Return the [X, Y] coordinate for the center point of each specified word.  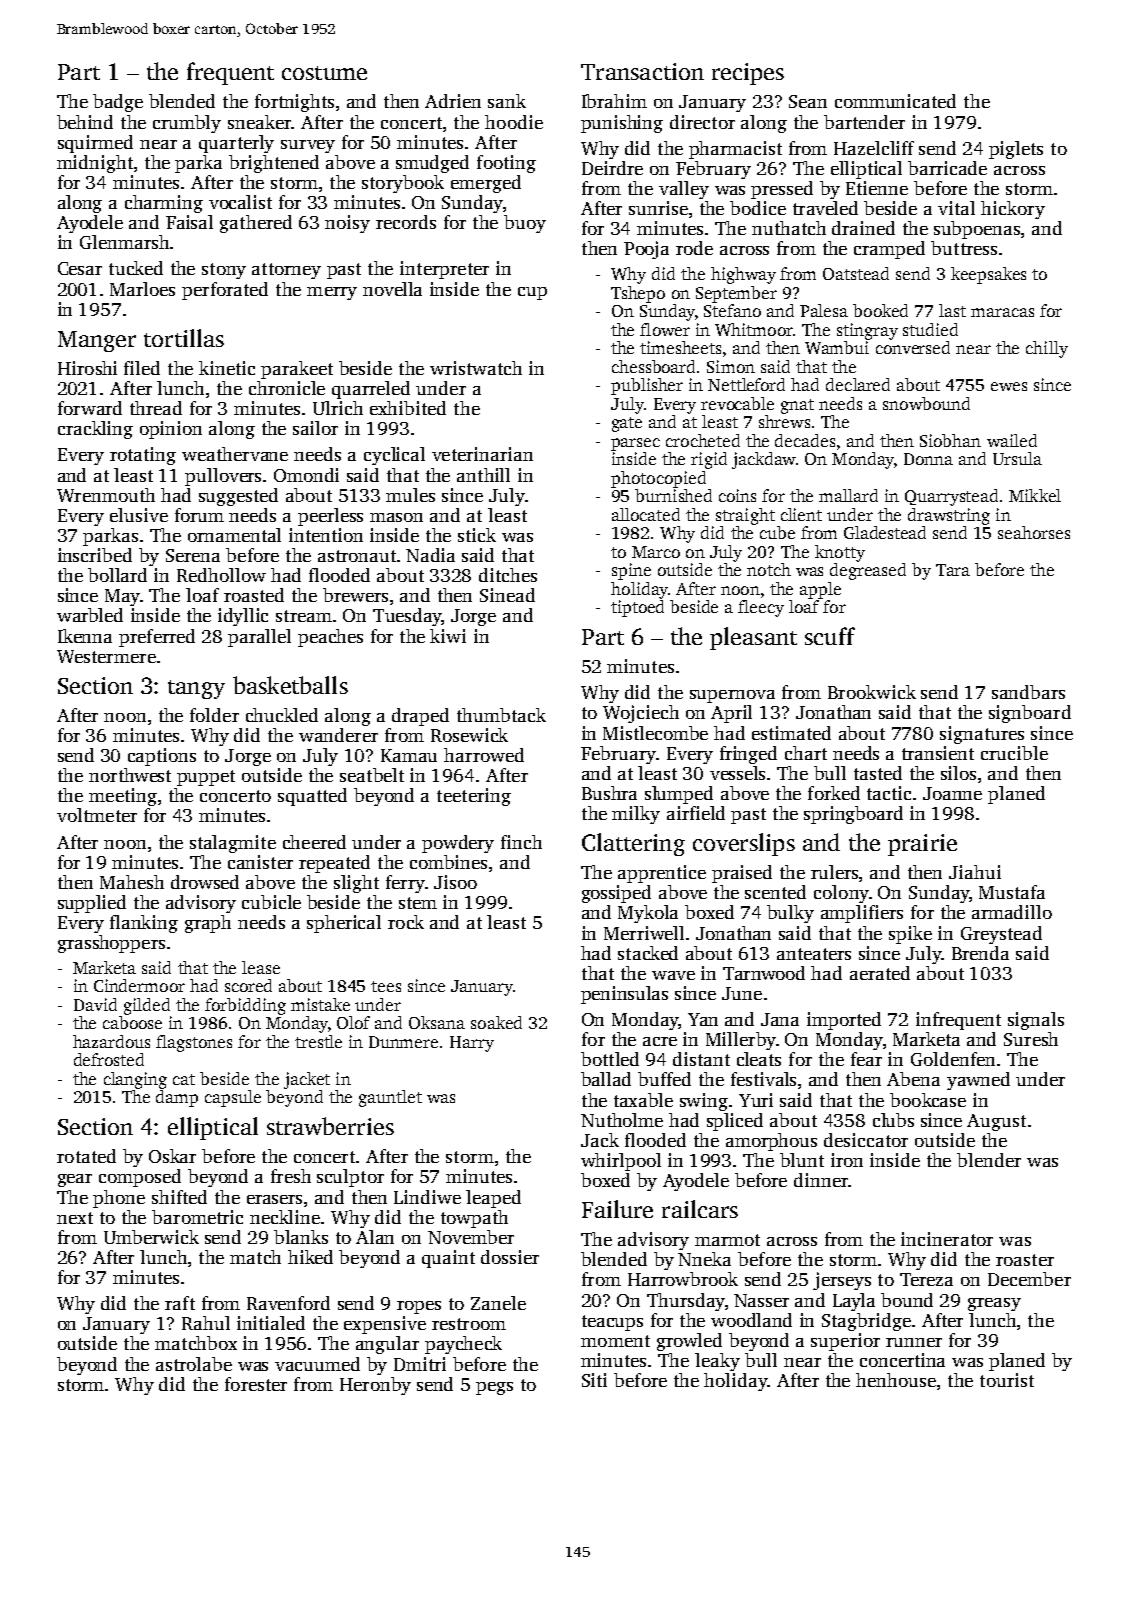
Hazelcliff [874, 148]
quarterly [236, 144]
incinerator [947, 1239]
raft [180, 1303]
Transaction [642, 71]
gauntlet [390, 1098]
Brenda [980, 953]
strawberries [330, 1126]
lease [261, 967]
